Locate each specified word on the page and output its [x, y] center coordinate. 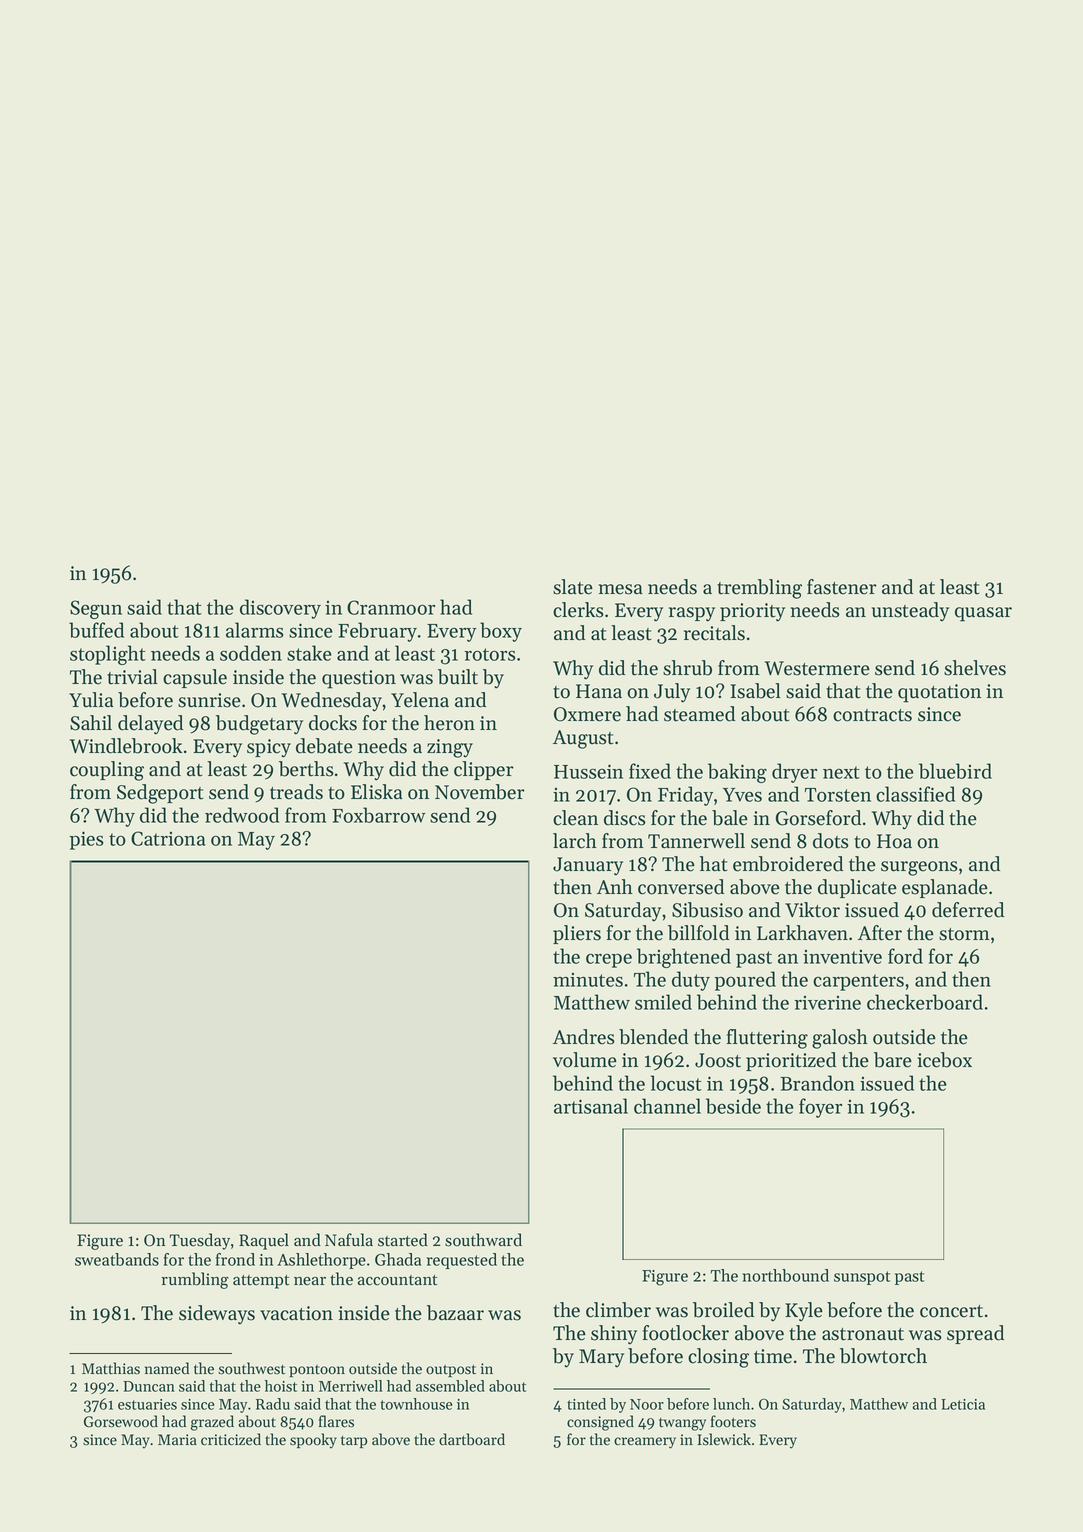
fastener [842, 587]
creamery [645, 1443]
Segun [96, 609]
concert [951, 1311]
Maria [177, 1439]
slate [573, 587]
